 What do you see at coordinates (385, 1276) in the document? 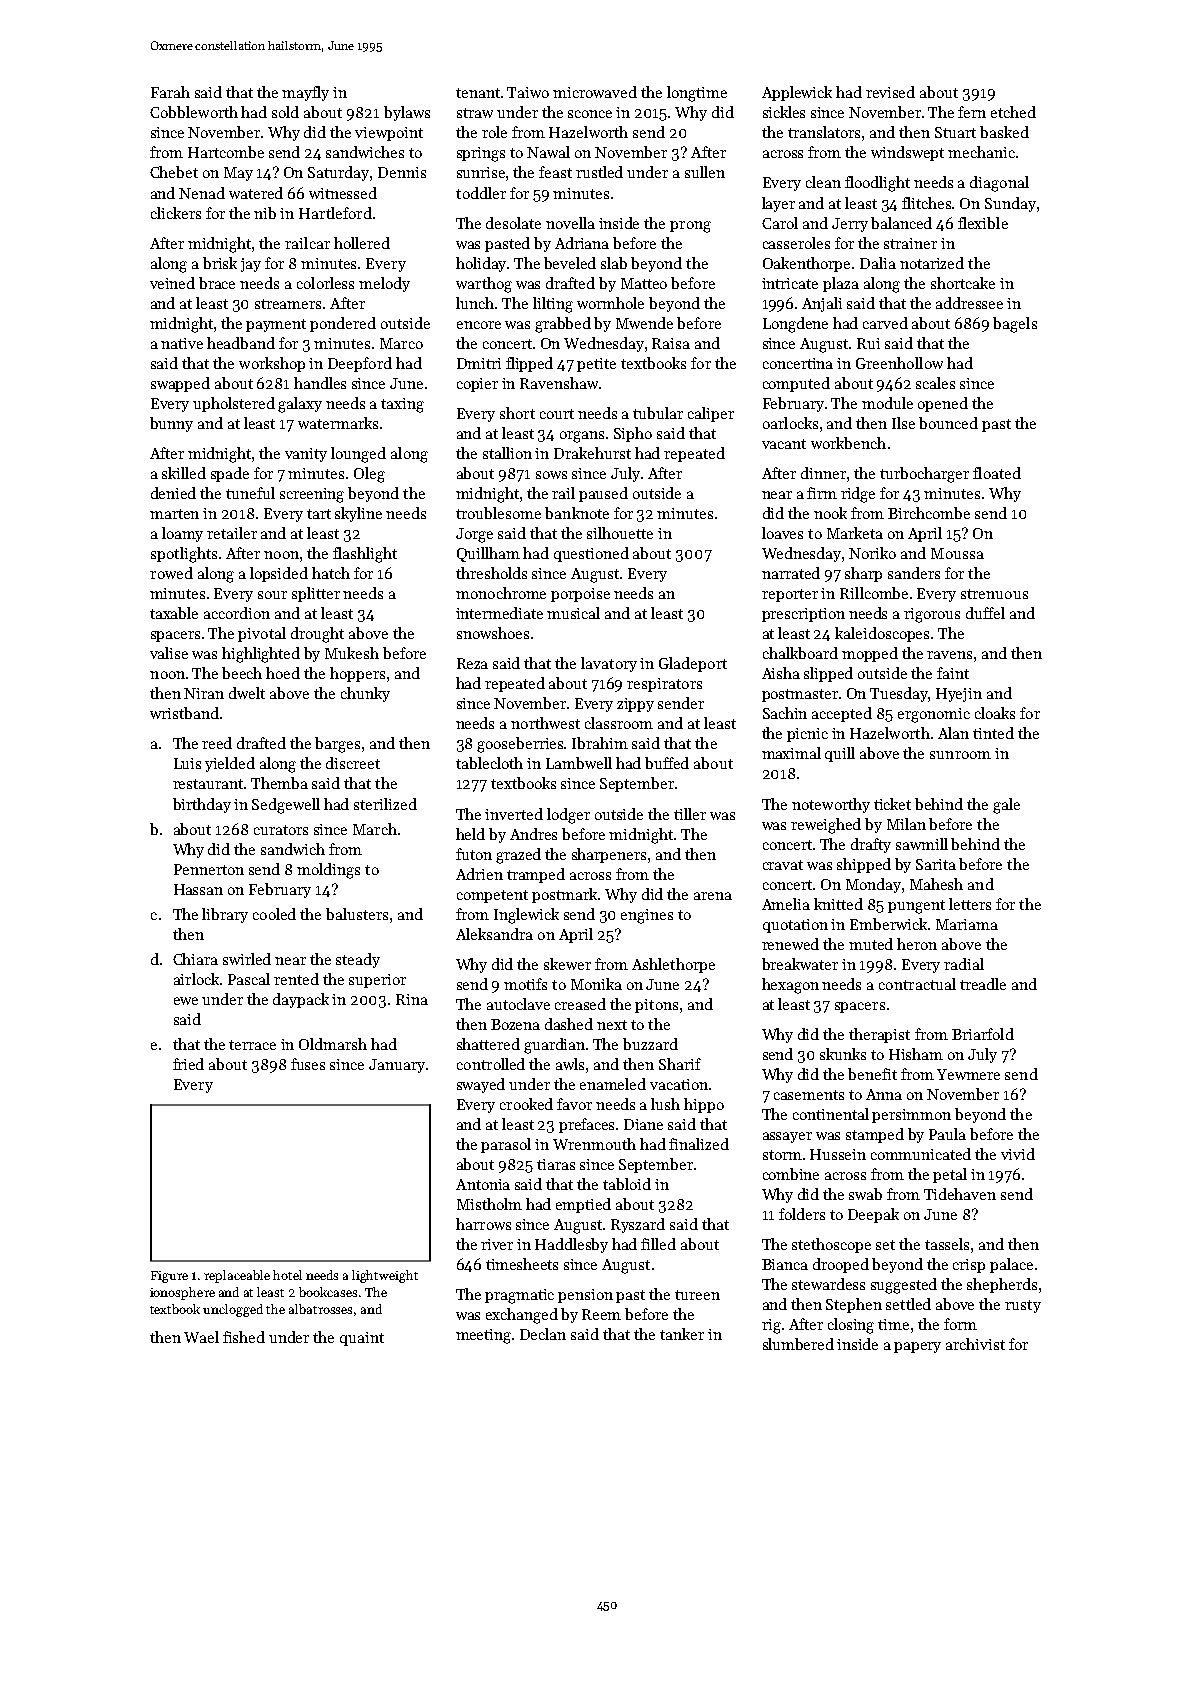
I see `lightweight` at bounding box center [385, 1276].
